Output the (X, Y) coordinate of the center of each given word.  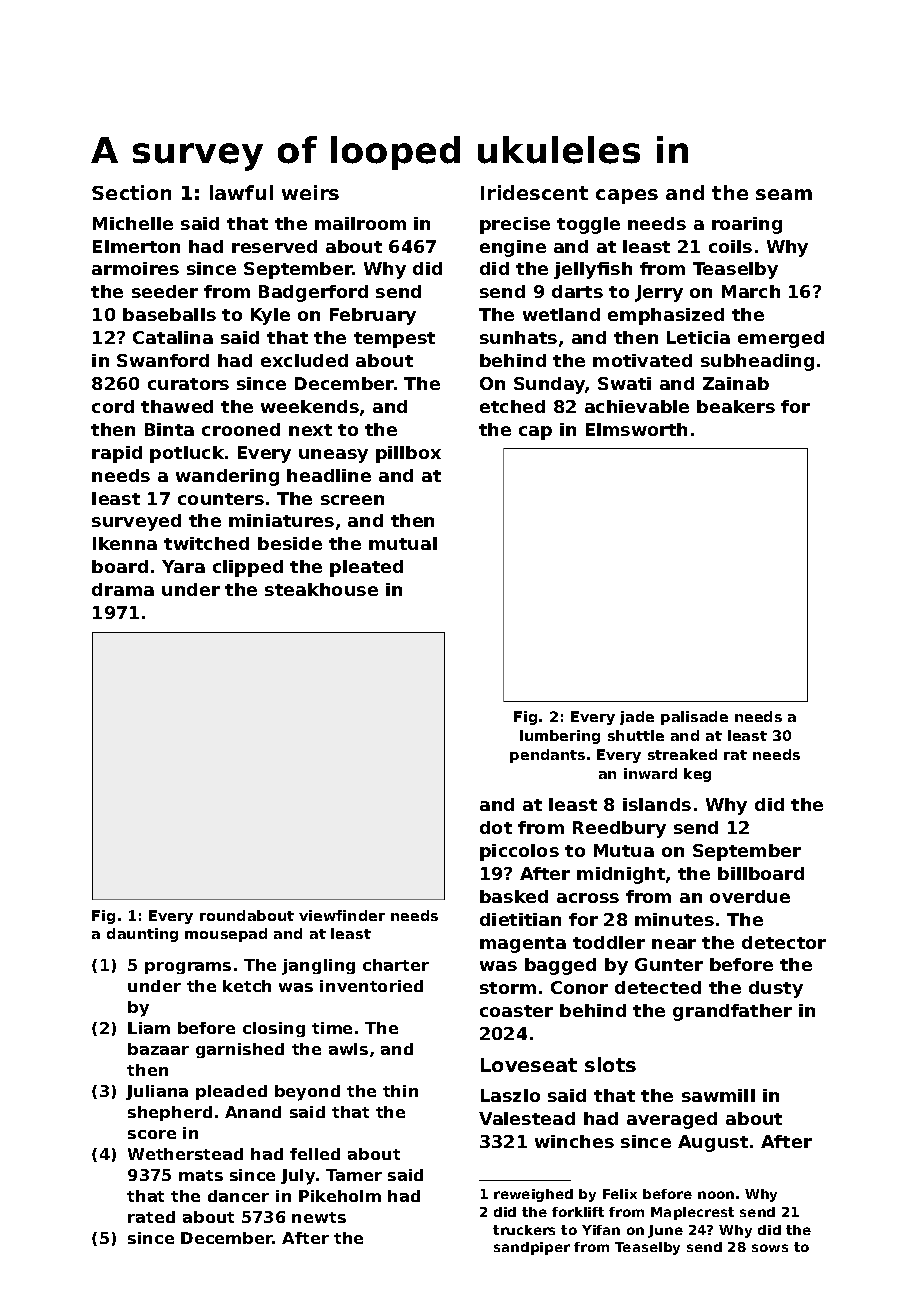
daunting (142, 935)
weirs (310, 192)
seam (784, 194)
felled (315, 1154)
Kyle (270, 316)
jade (637, 718)
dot (496, 827)
